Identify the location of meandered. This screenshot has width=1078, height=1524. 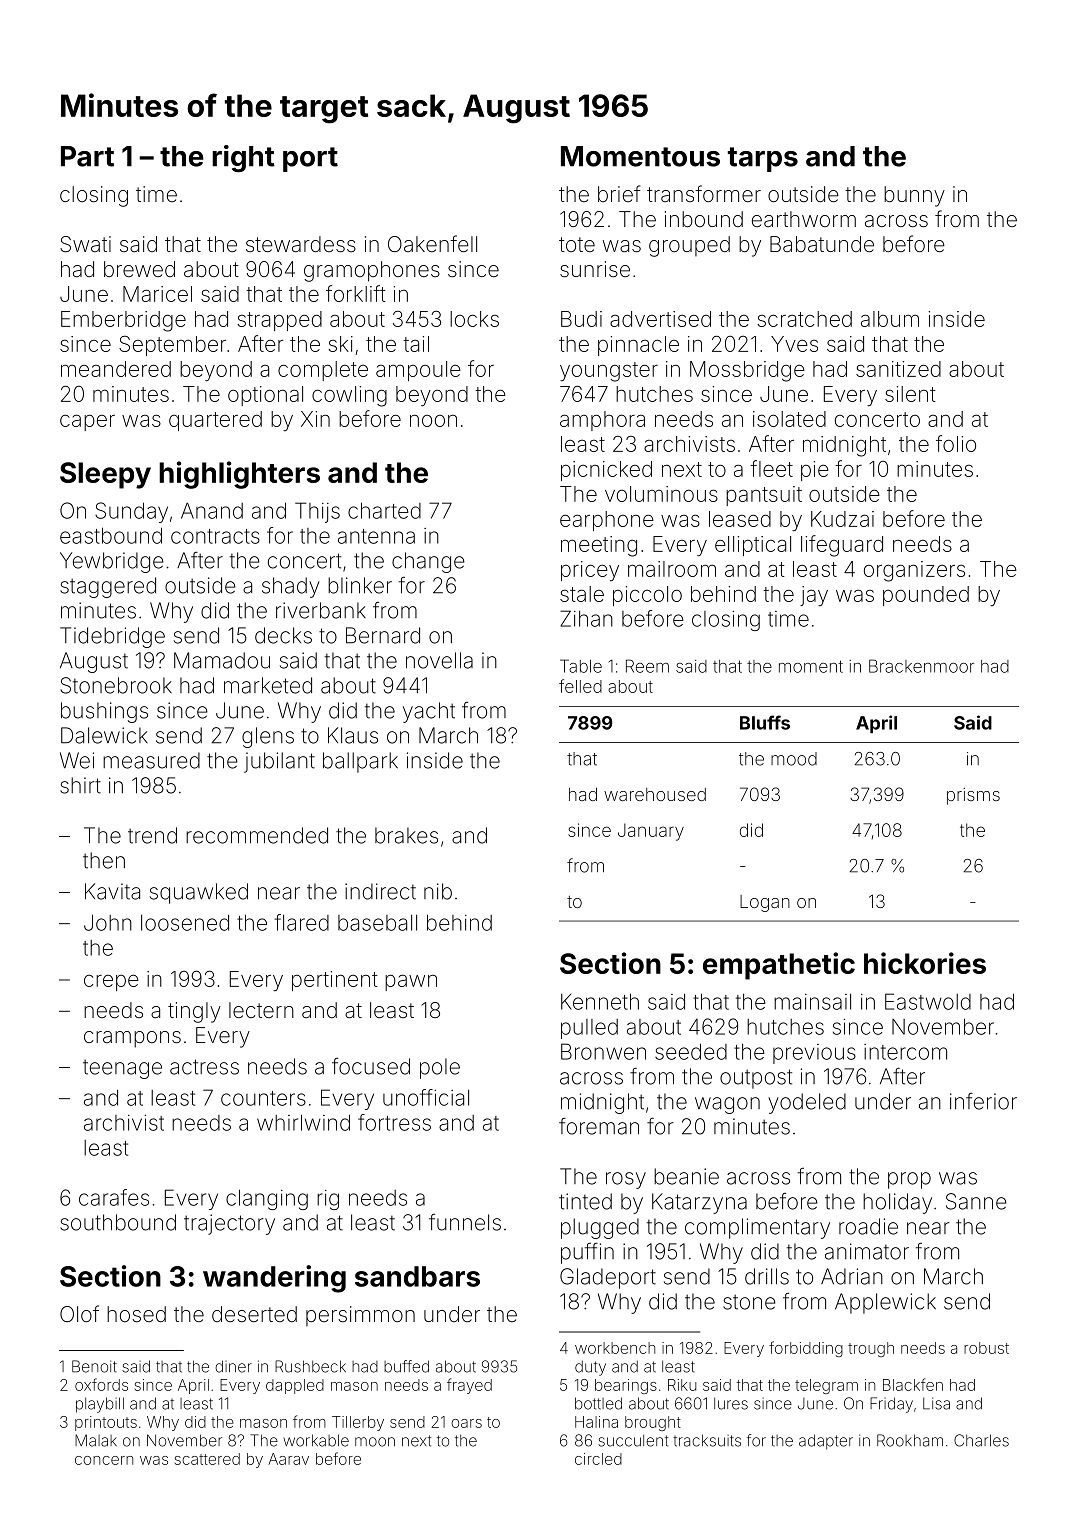
(116, 369).
